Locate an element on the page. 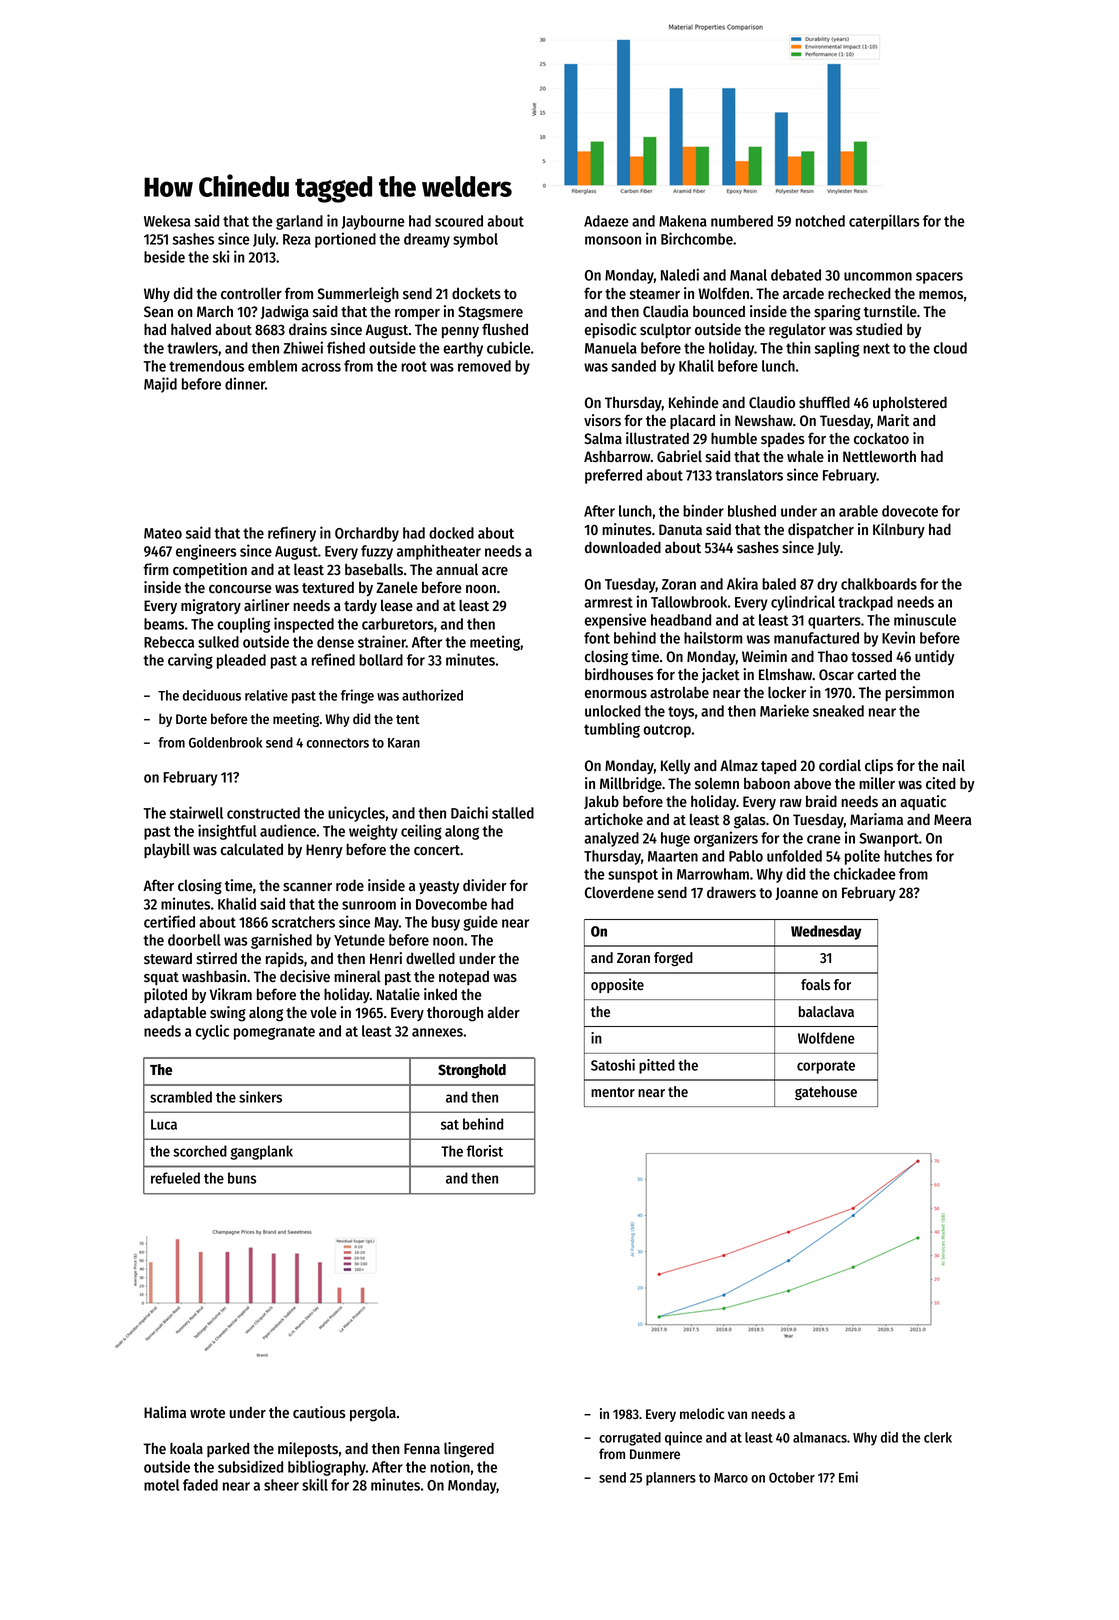  clips is located at coordinates (879, 766).
